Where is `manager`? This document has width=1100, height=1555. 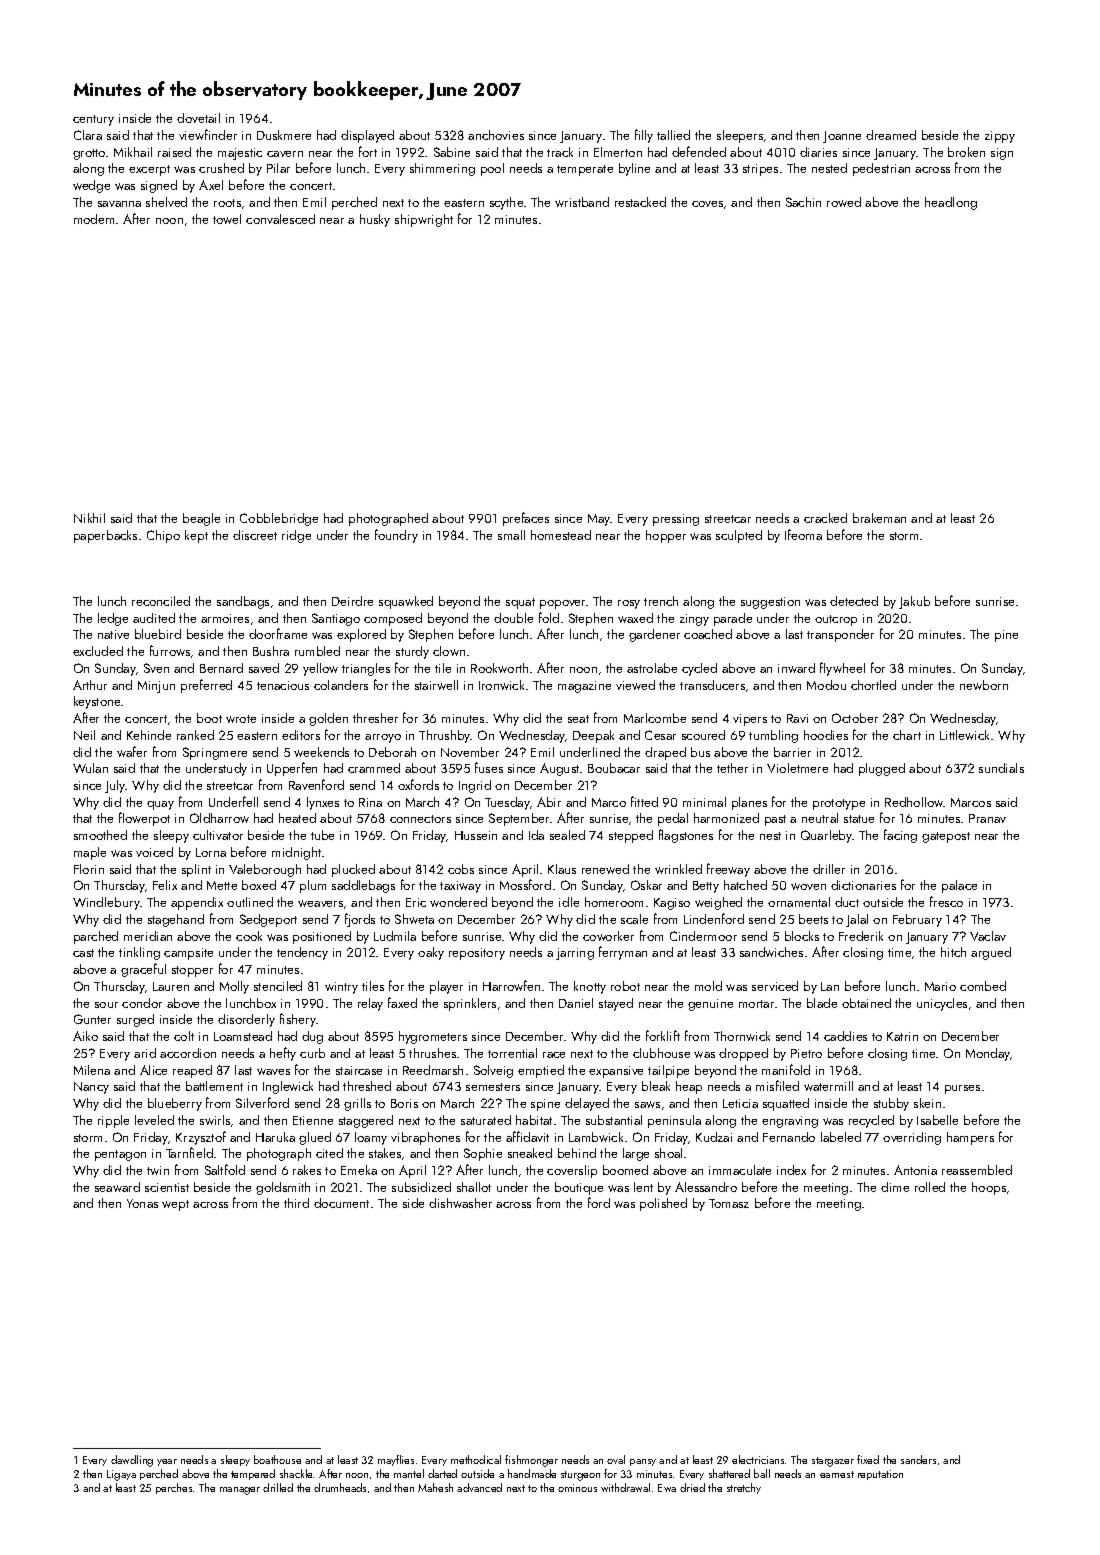 manager is located at coordinates (240, 1491).
